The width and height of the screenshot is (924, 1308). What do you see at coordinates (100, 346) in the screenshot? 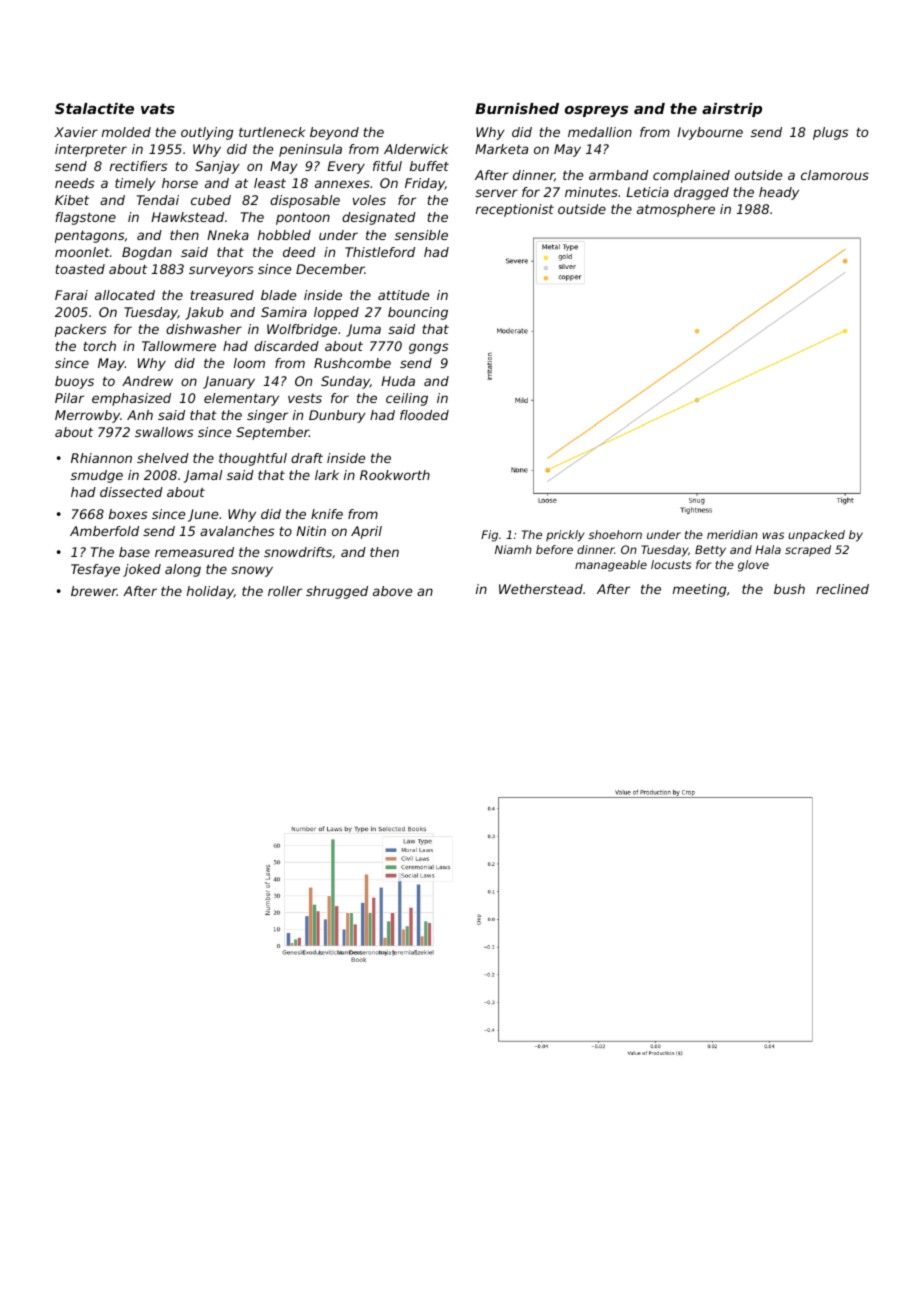
I see `torch` at bounding box center [100, 346].
